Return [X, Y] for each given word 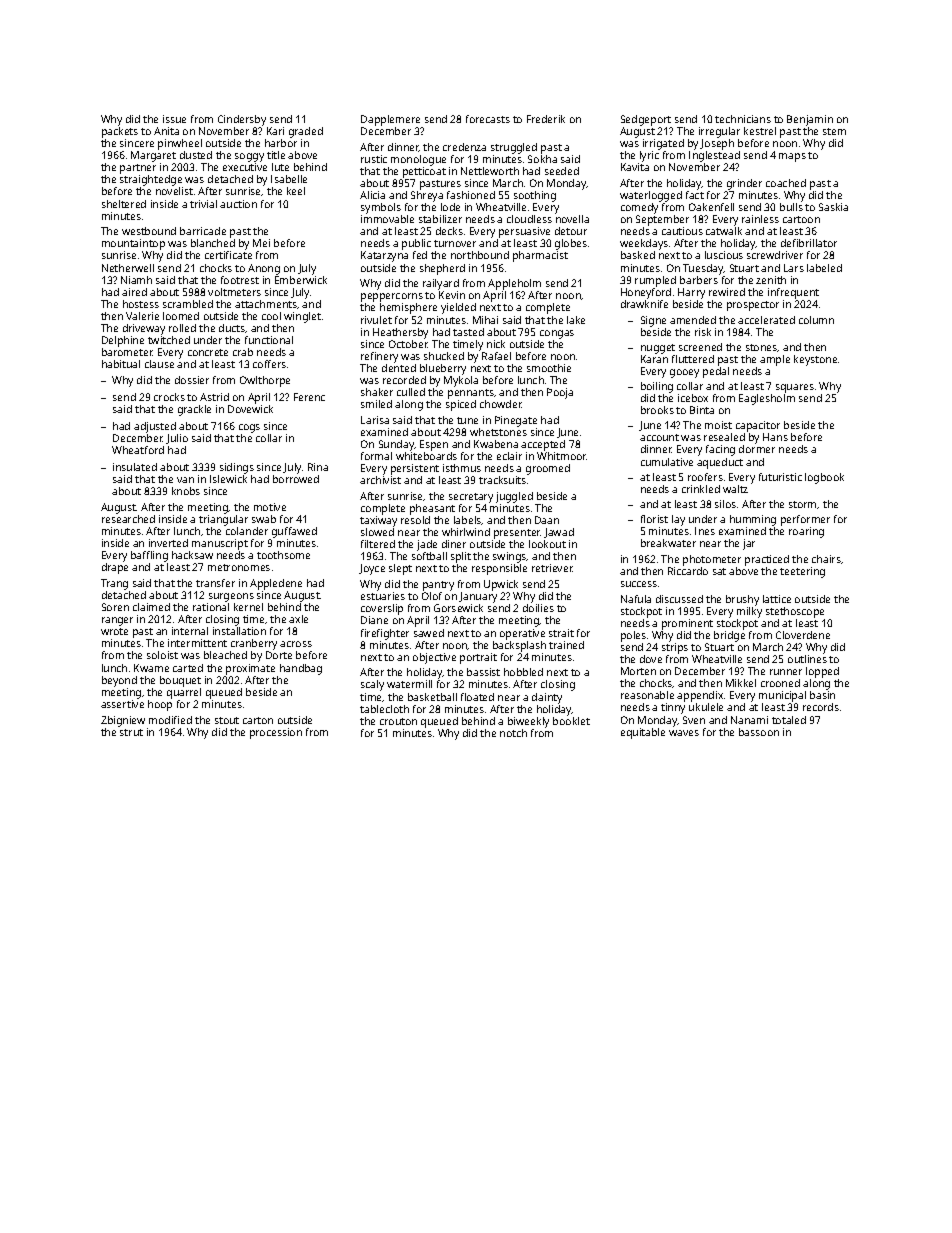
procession [276, 733]
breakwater [668, 543]
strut [131, 732]
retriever [552, 568]
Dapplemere [390, 120]
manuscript [220, 544]
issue [174, 119]
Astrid [214, 397]
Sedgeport [646, 120]
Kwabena [496, 444]
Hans [775, 437]
